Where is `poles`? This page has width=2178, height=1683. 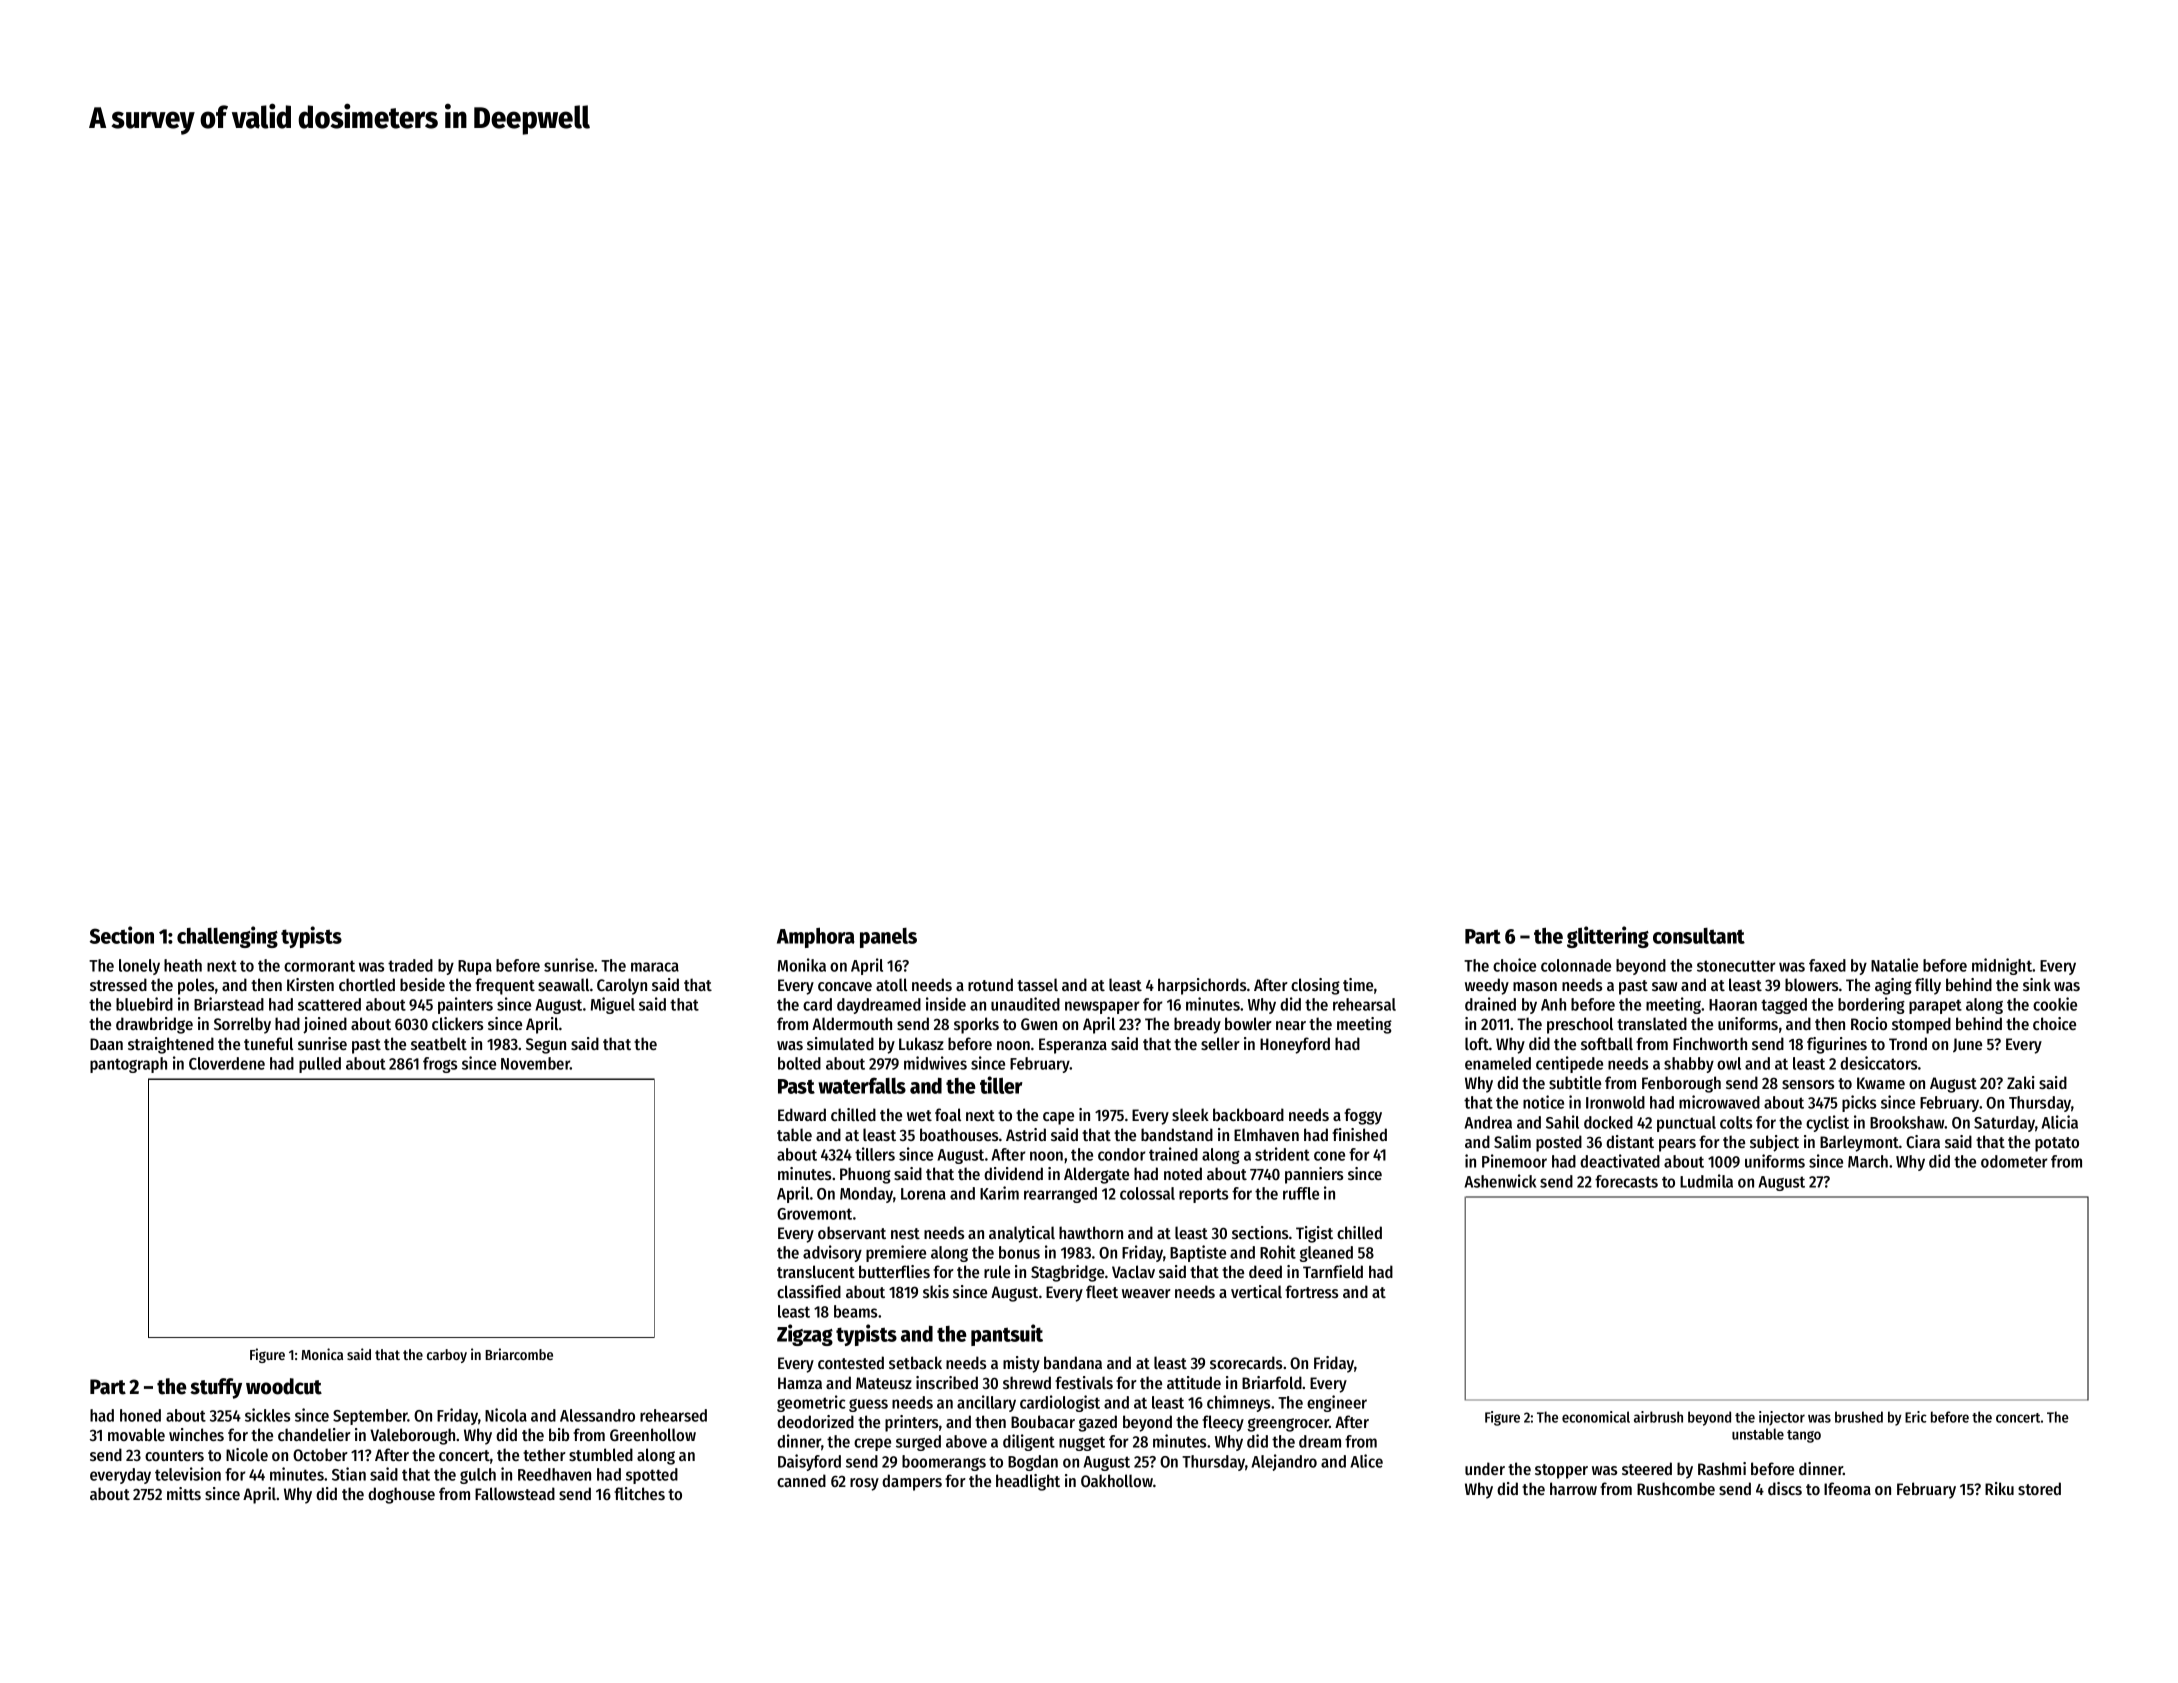 poles is located at coordinates (196, 986).
